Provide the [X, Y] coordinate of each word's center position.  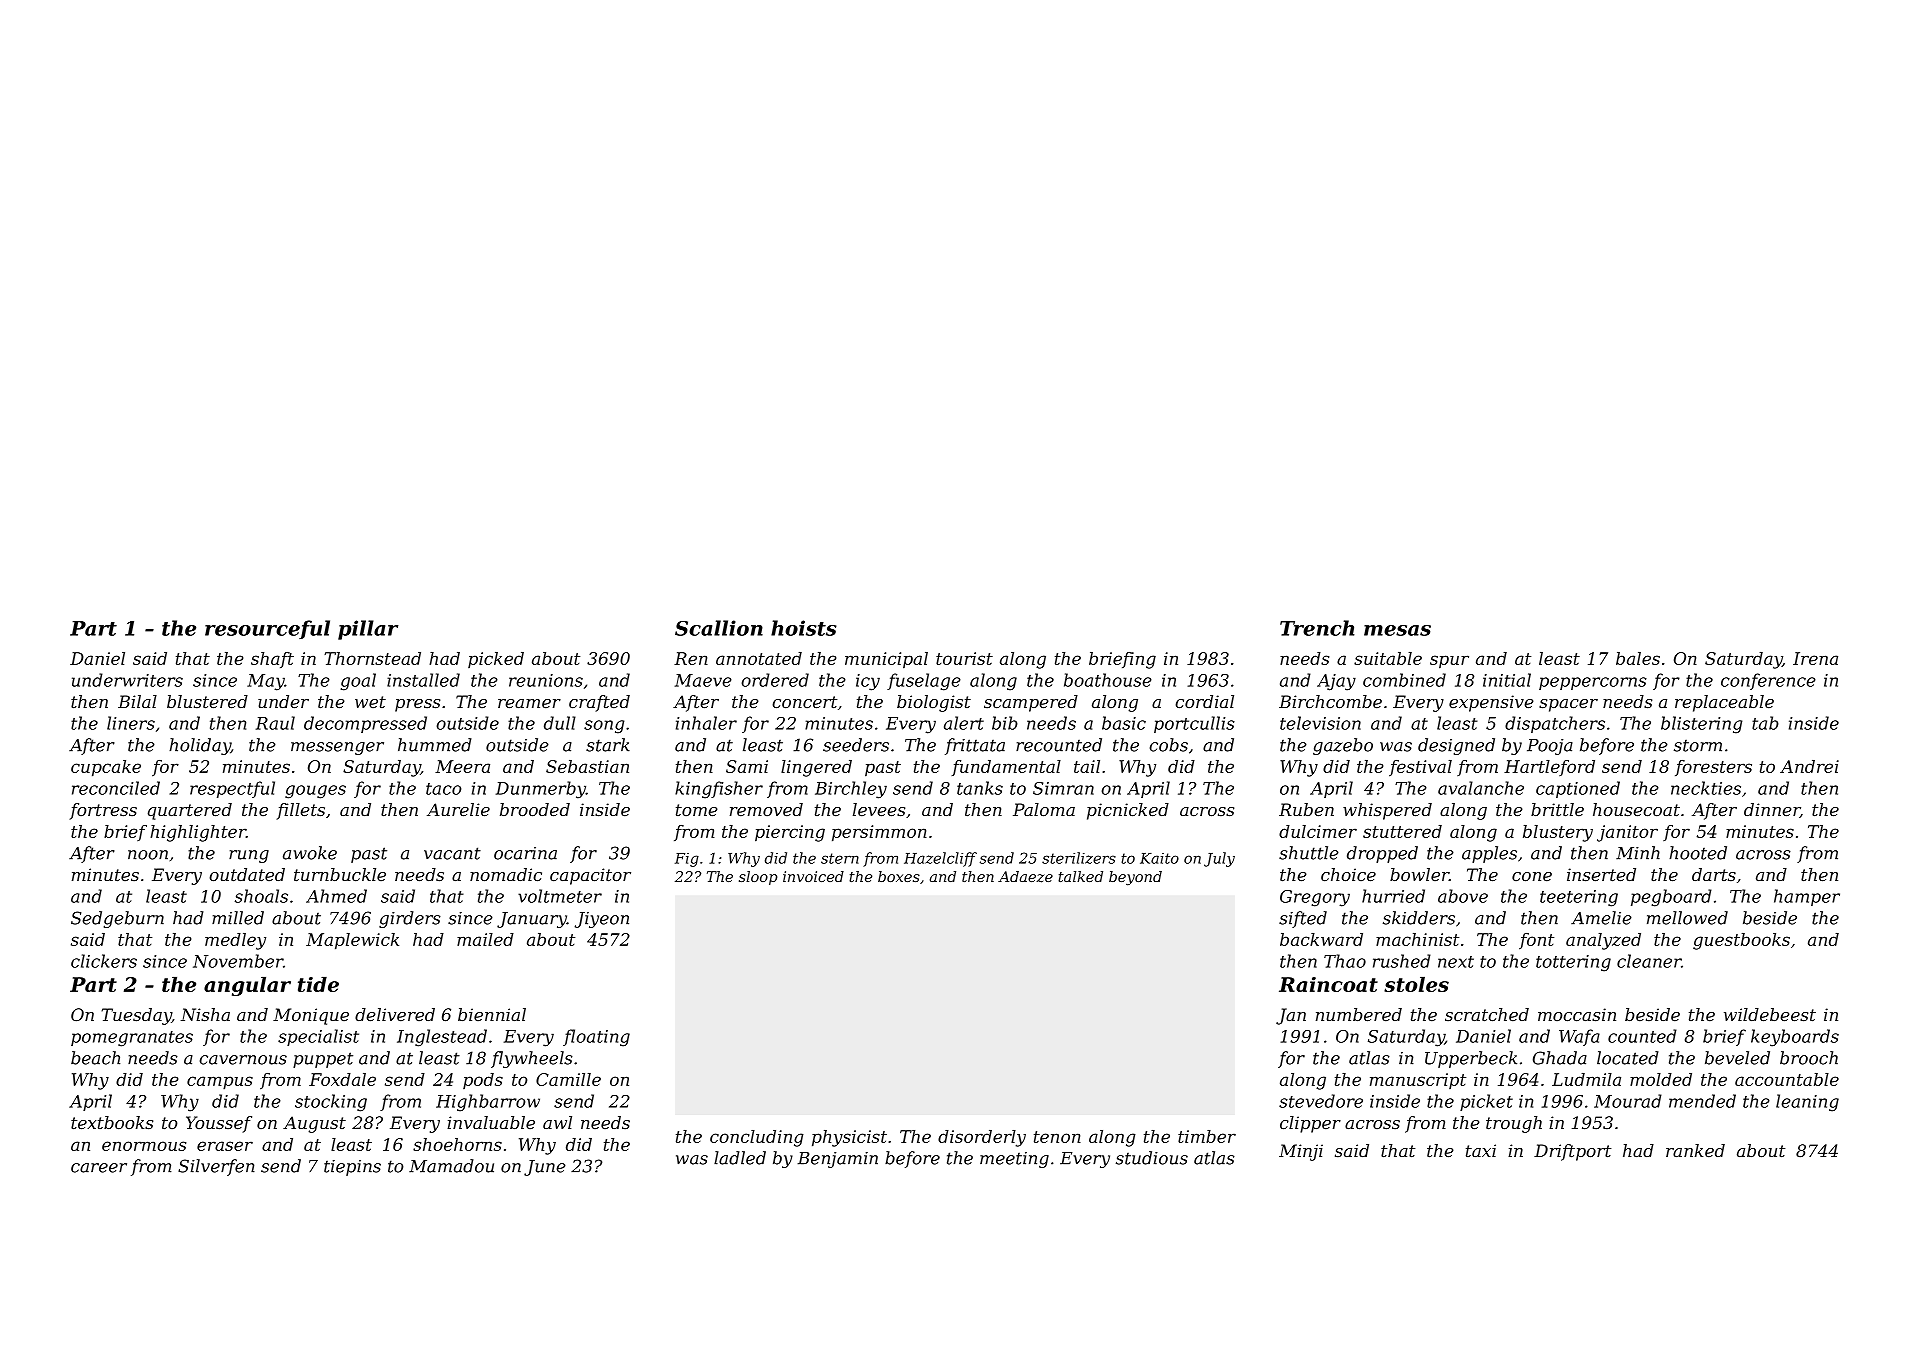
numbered [1359, 1014]
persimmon [879, 833]
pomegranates [132, 1039]
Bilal [137, 701]
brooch [1809, 1058]
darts [1714, 874]
